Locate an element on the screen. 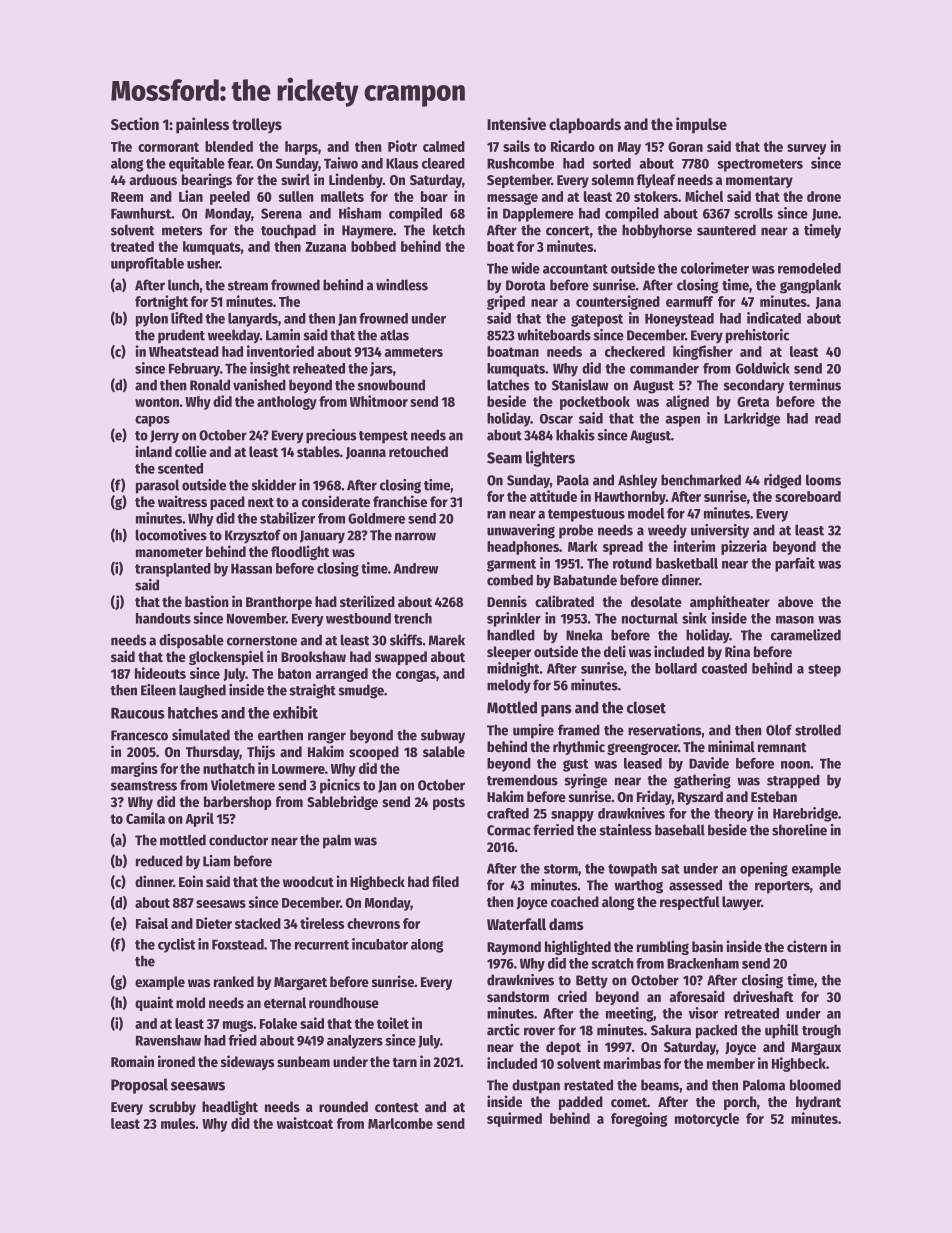 The width and height of the screenshot is (952, 1233). message is located at coordinates (512, 199).
